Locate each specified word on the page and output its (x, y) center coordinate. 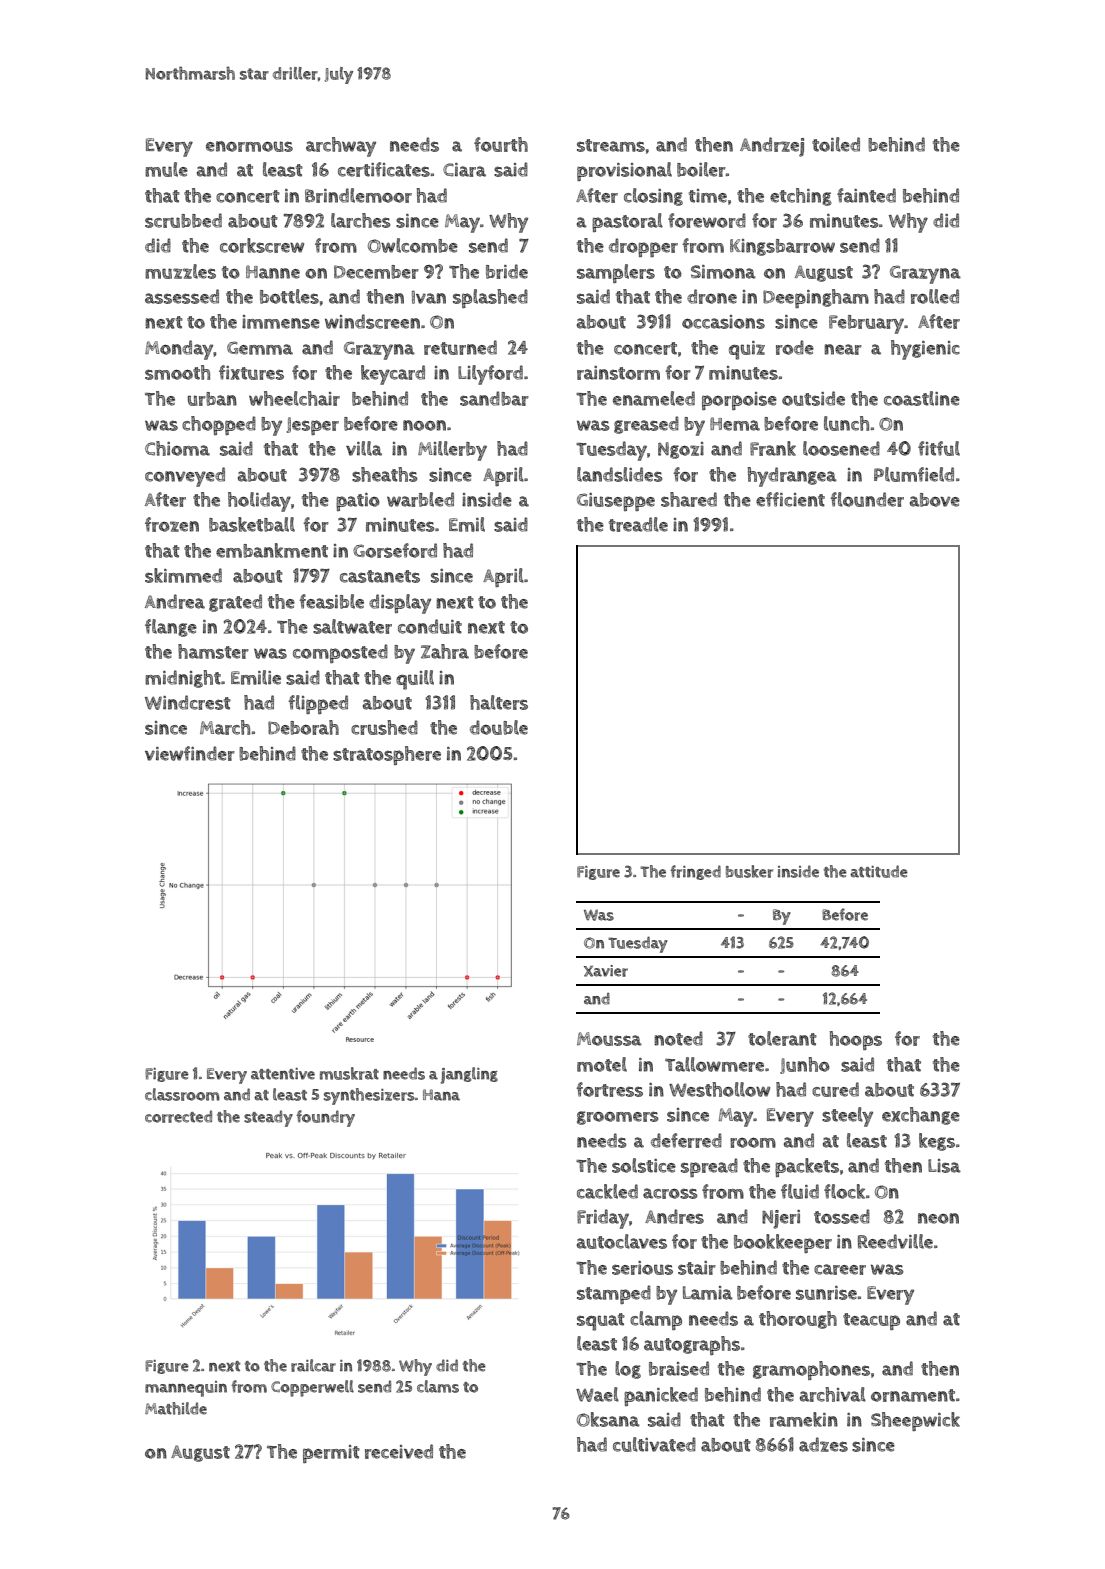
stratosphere (387, 755)
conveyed (185, 477)
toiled (836, 144)
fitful (939, 448)
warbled (420, 499)
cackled (607, 1191)
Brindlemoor (358, 195)
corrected (178, 1116)
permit (331, 1454)
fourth (501, 144)
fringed (695, 872)
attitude (879, 871)
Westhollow (719, 1089)
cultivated (654, 1444)
